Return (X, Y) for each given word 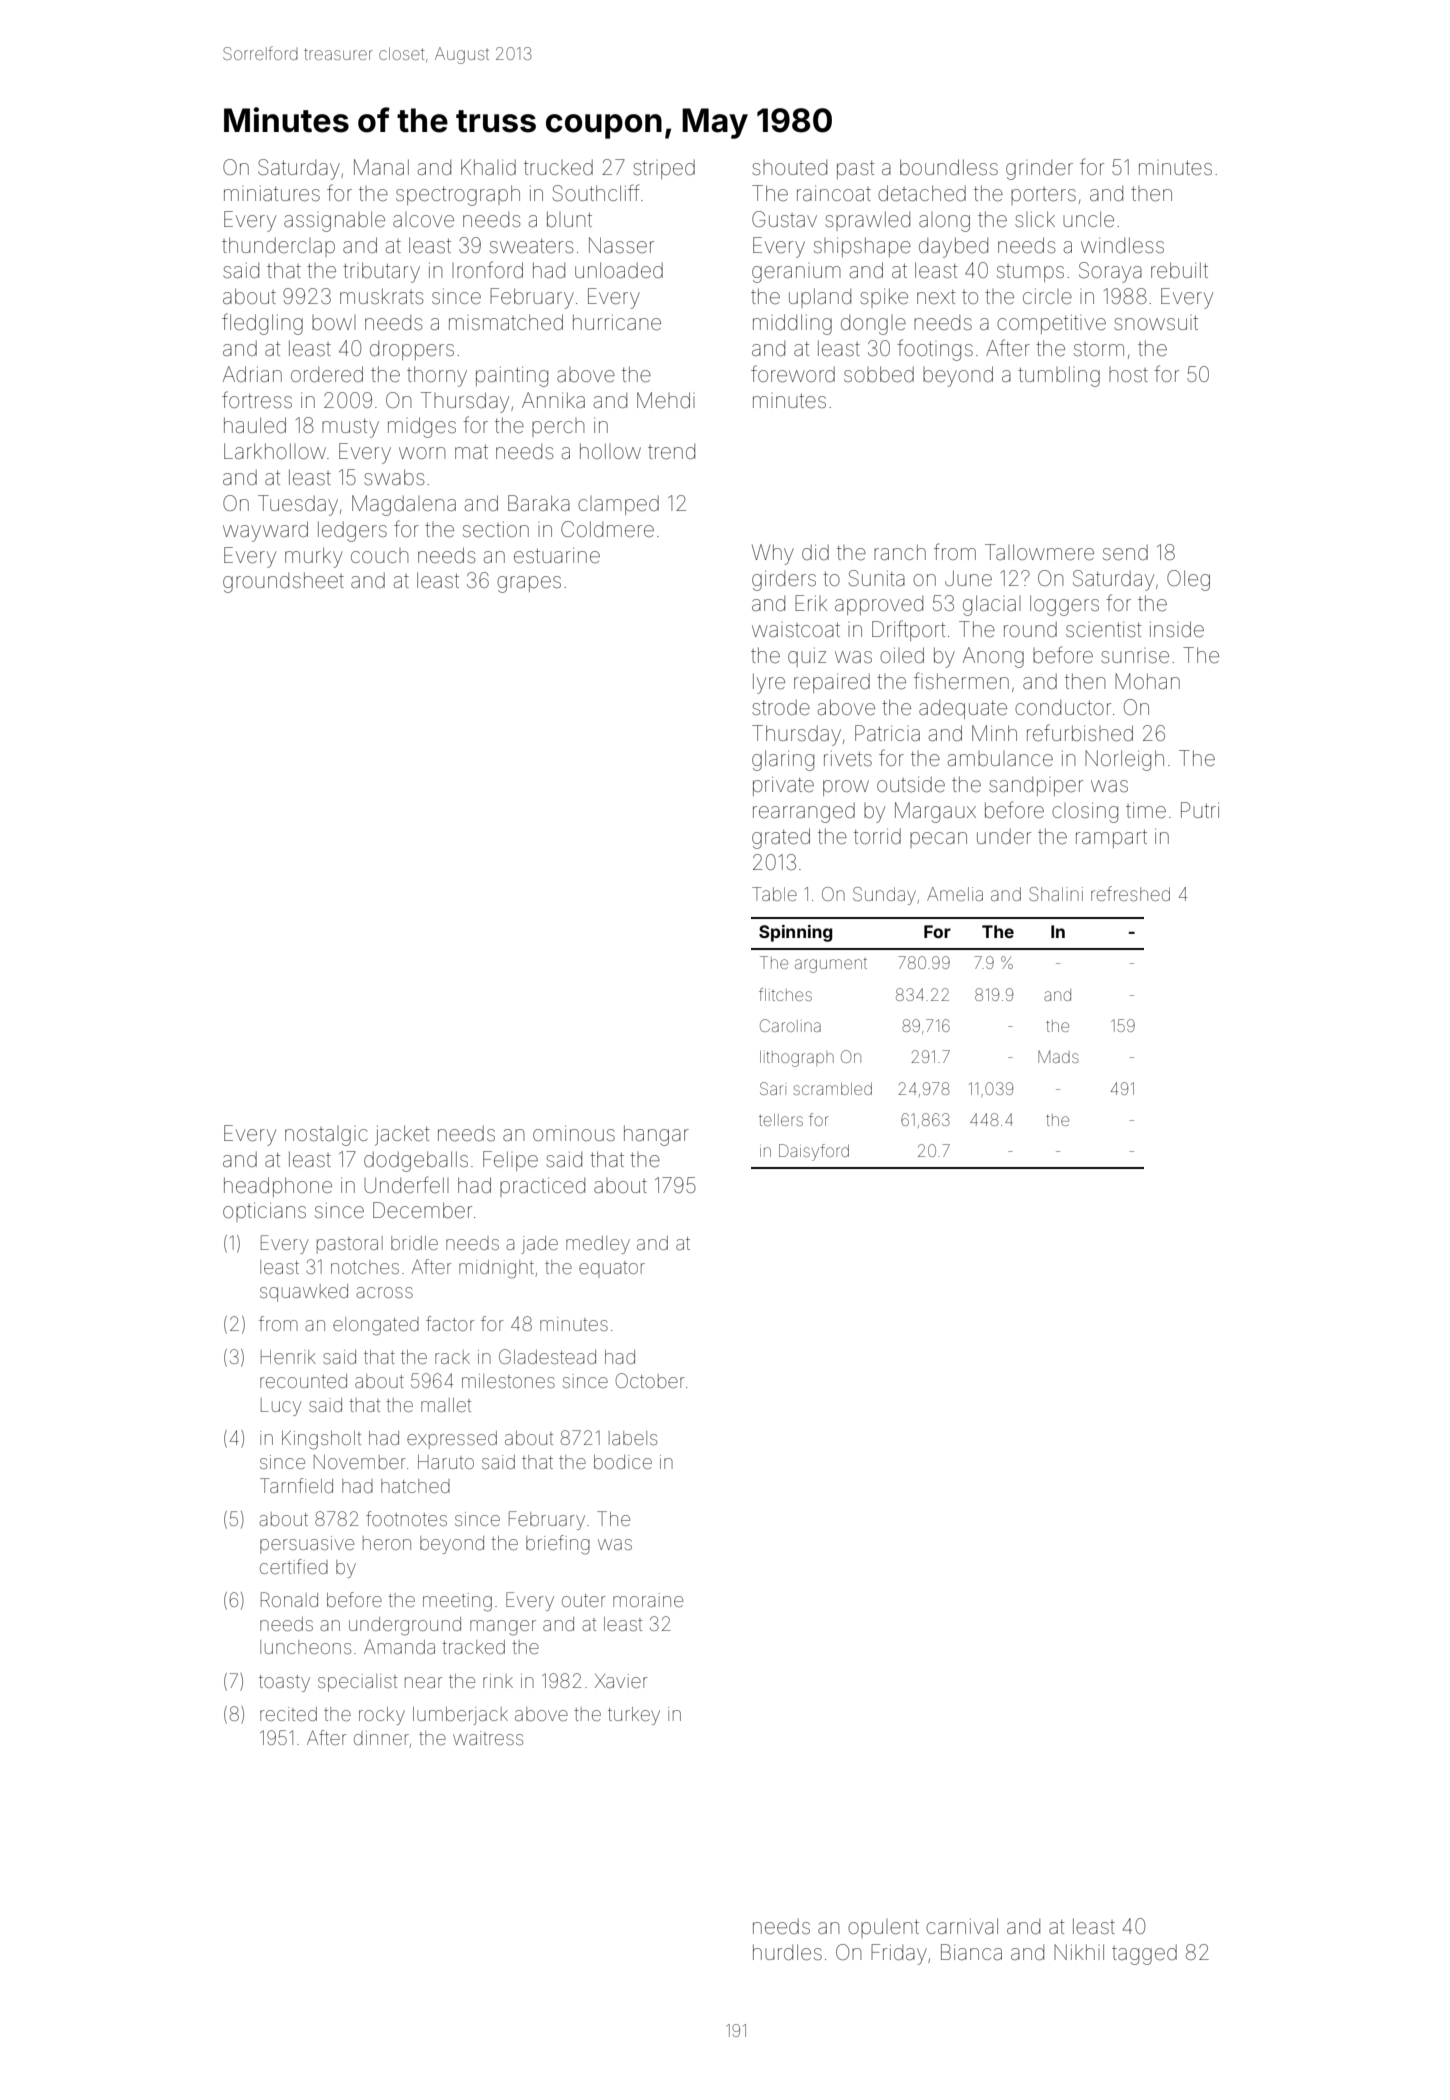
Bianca (971, 1952)
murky (314, 557)
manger (503, 1628)
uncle (1088, 219)
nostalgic (326, 1136)
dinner (381, 1738)
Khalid (488, 167)
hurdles (787, 1952)
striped (664, 169)
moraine (648, 1600)
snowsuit (1156, 322)
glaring (783, 760)
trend (671, 451)
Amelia (955, 894)
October (650, 1380)
